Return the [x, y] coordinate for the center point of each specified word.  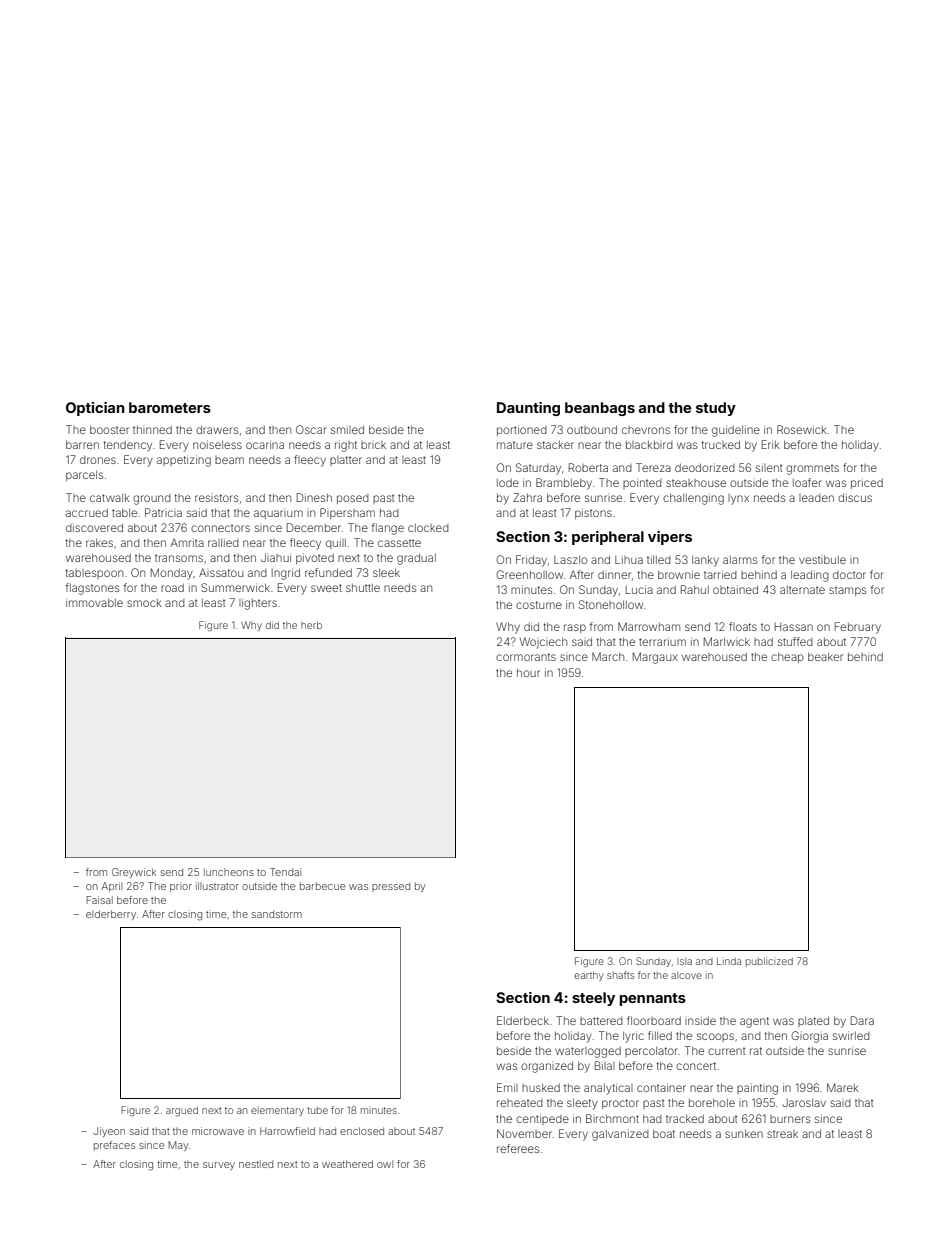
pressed [391, 887]
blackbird [649, 445]
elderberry [111, 915]
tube [317, 1110]
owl [385, 1164]
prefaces [114, 1146]
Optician [95, 409]
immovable [94, 602]
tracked [685, 1119]
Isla [684, 961]
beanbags [600, 409]
